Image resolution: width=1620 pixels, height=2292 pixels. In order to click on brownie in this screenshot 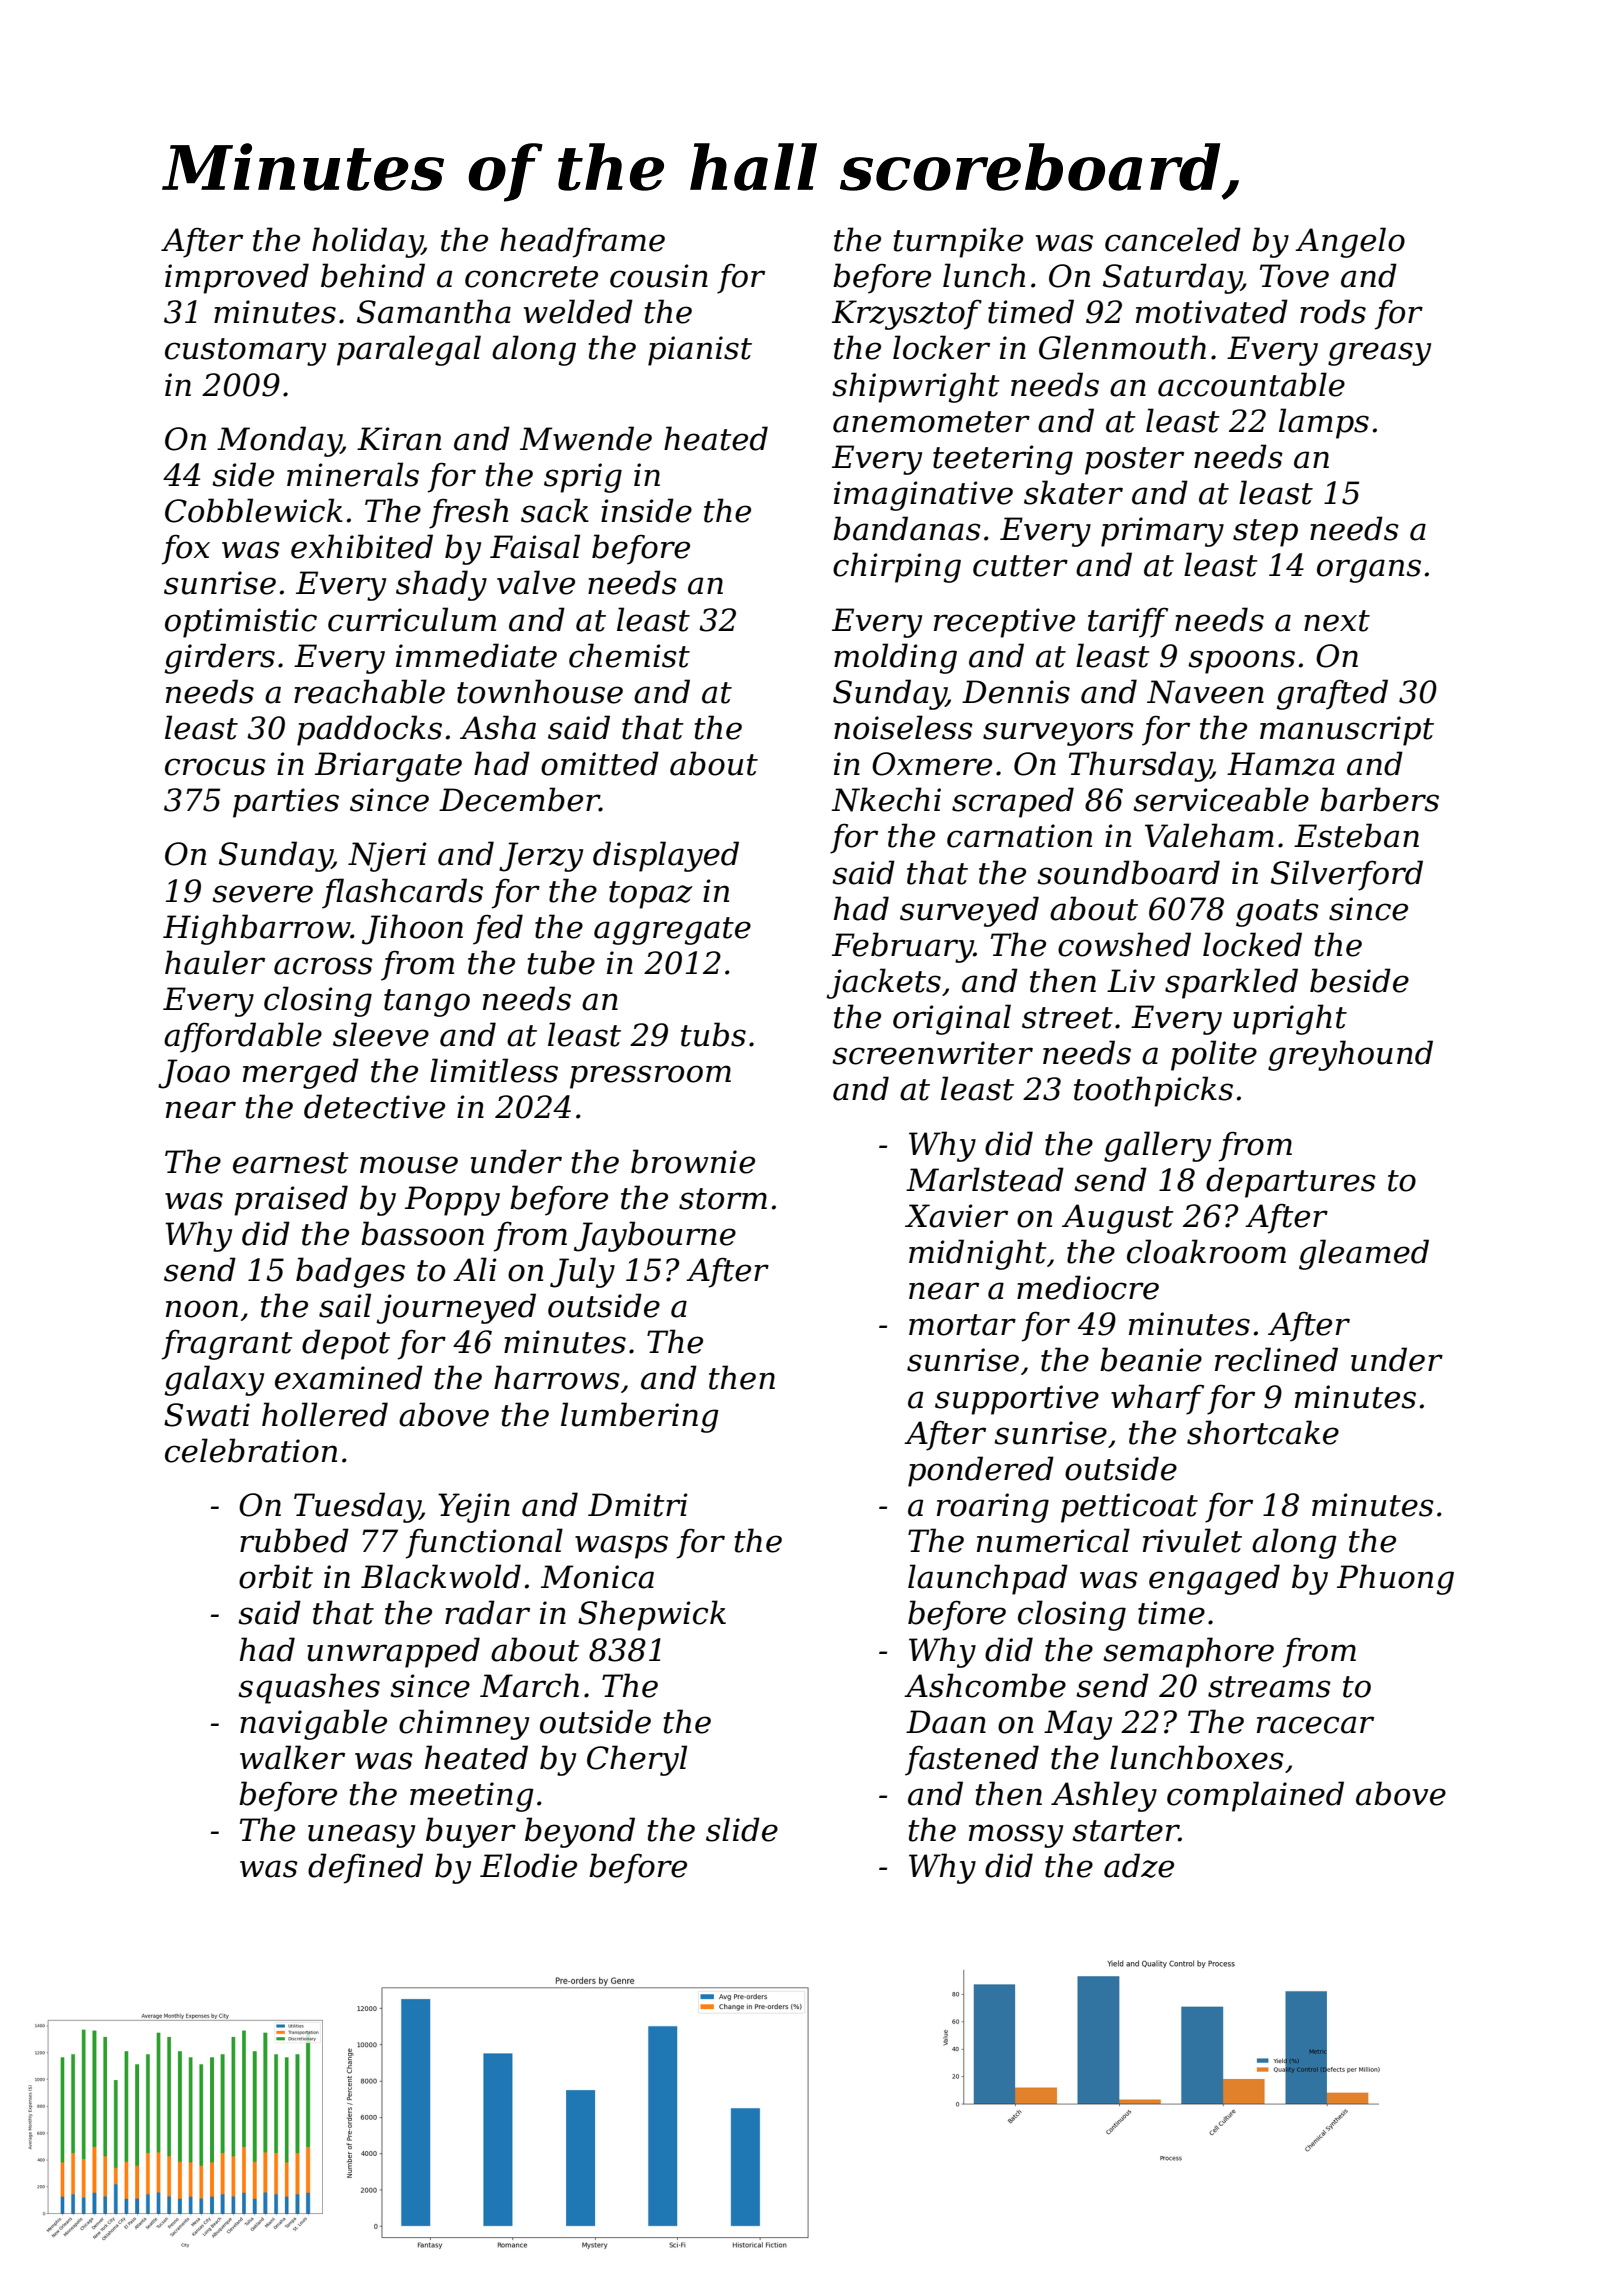, I will do `click(693, 1161)`.
